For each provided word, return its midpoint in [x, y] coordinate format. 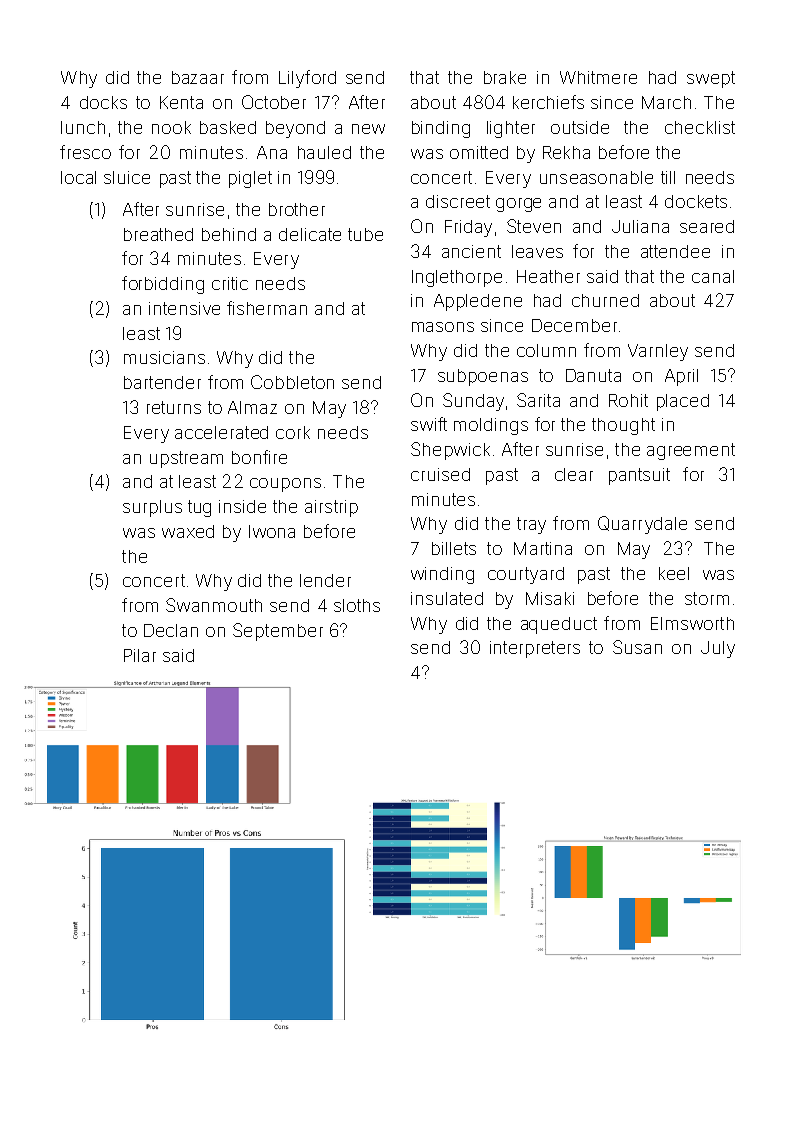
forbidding [163, 285]
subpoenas [483, 377]
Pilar [140, 655]
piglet [250, 179]
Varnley [658, 352]
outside [580, 127]
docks [103, 102]
